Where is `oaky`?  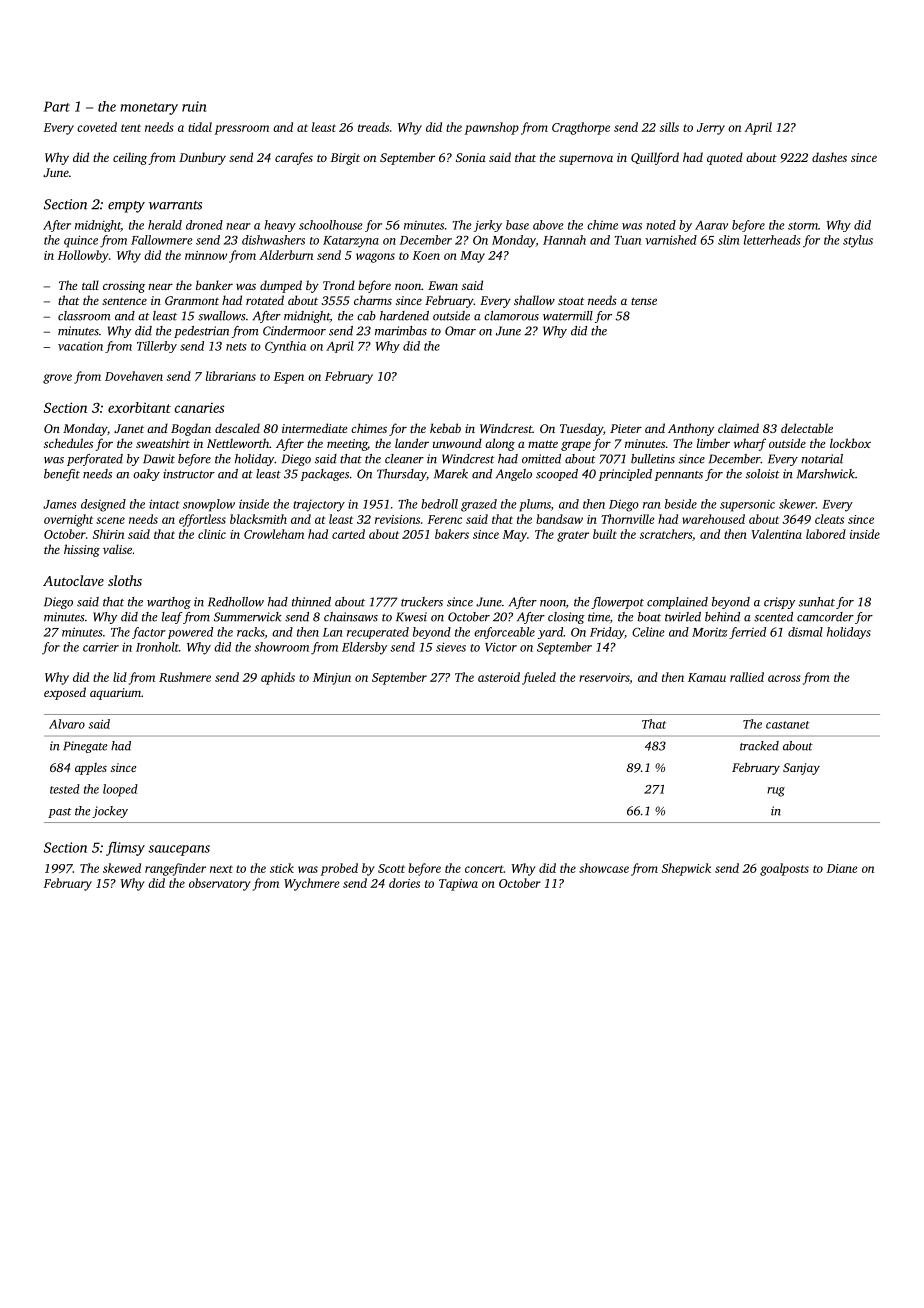 oaky is located at coordinates (146, 475).
